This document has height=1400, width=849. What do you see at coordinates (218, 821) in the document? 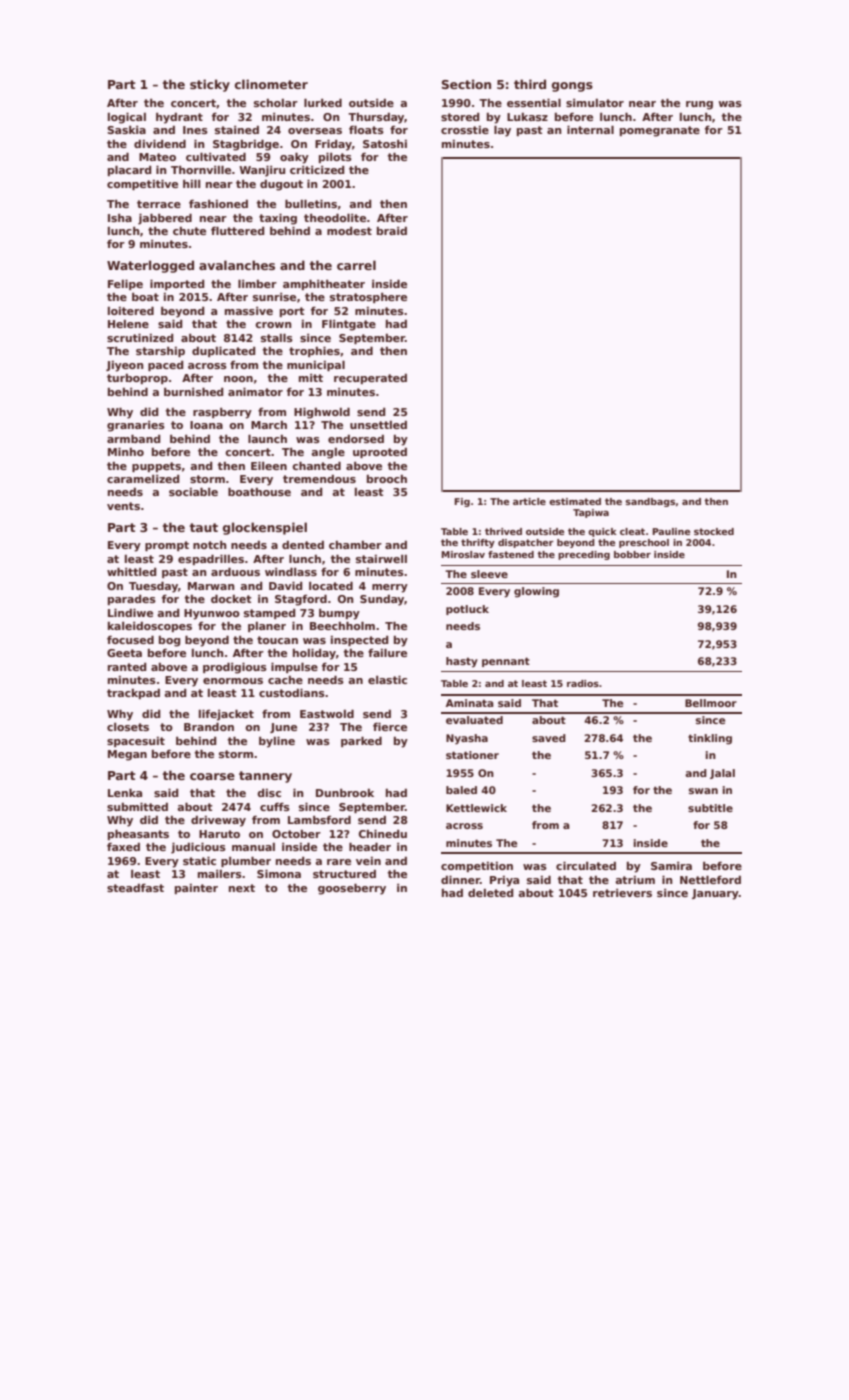
I see `driveway` at bounding box center [218, 821].
